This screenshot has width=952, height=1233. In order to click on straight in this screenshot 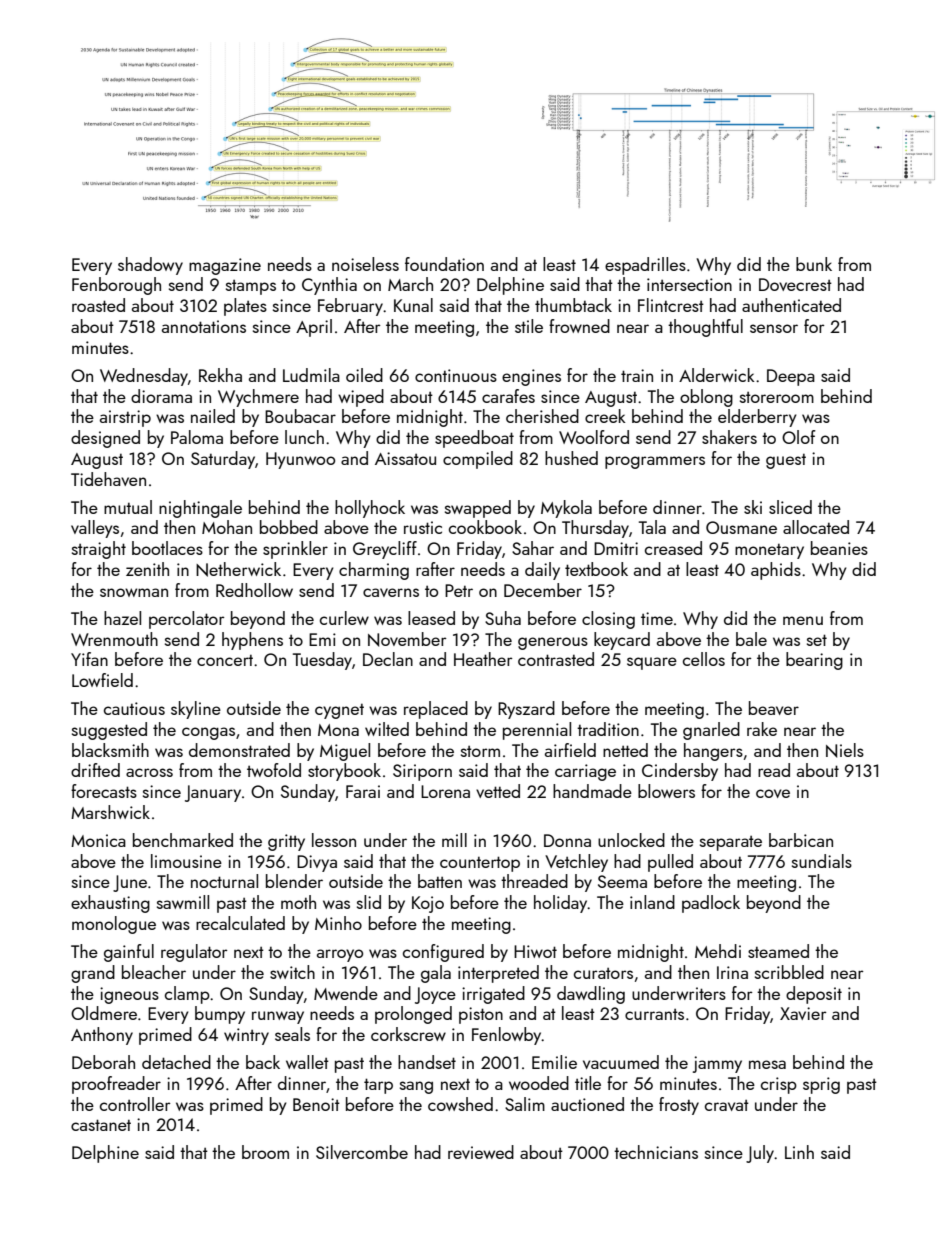, I will do `click(99, 550)`.
